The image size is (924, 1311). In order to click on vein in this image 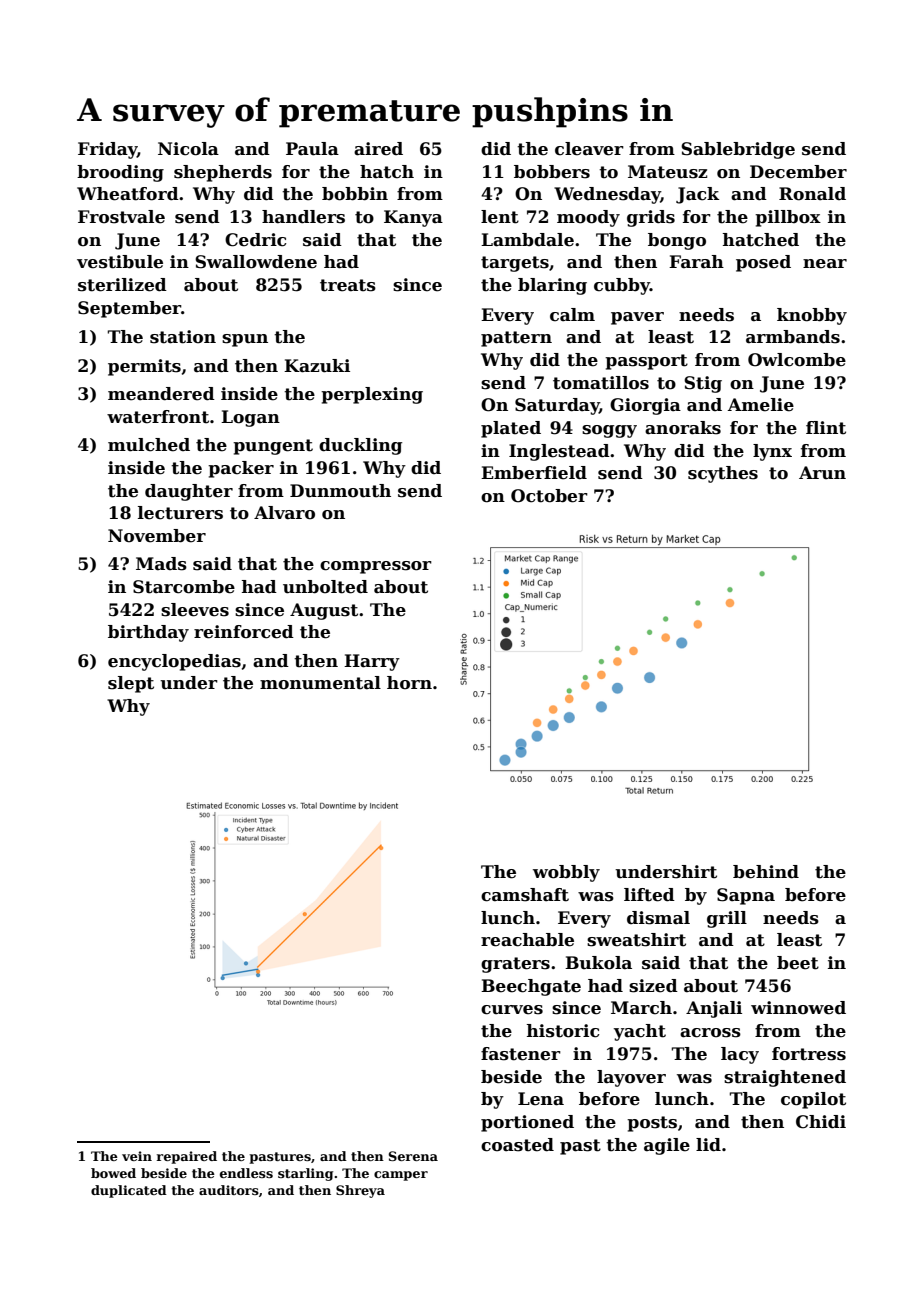, I will do `click(137, 1156)`.
